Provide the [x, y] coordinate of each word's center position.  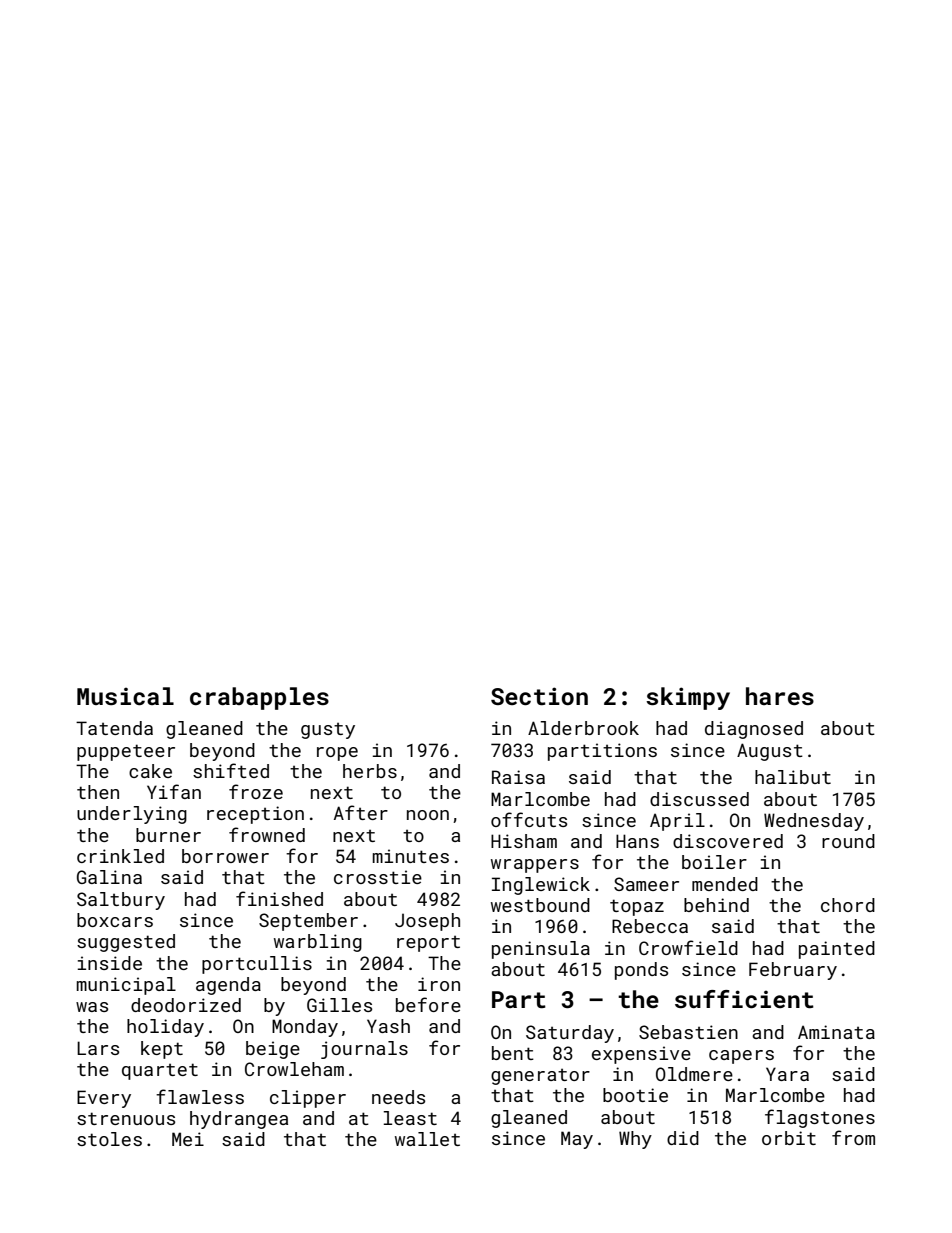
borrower [225, 856]
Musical [125, 696]
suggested [126, 943]
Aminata [836, 1032]
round [848, 841]
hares [780, 696]
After [361, 812]
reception [255, 815]
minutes [411, 856]
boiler [714, 862]
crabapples [259, 698]
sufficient [744, 999]
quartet [160, 1071]
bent [513, 1053]
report [428, 944]
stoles [109, 1139]
